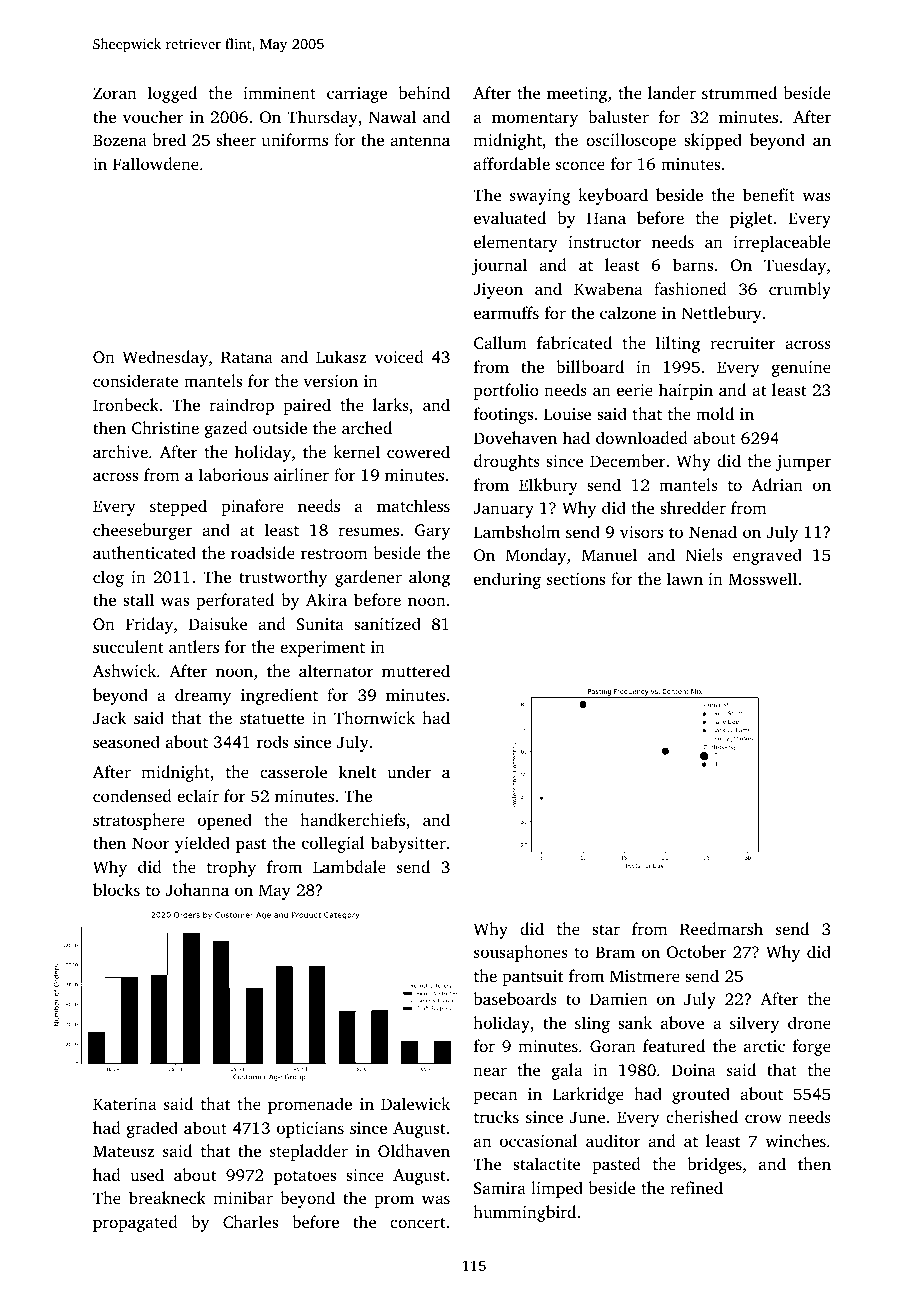 Image resolution: width=924 pixels, height=1308 pixels. Describe the element at coordinates (685, 578) in the image. I see `lawn` at that location.
